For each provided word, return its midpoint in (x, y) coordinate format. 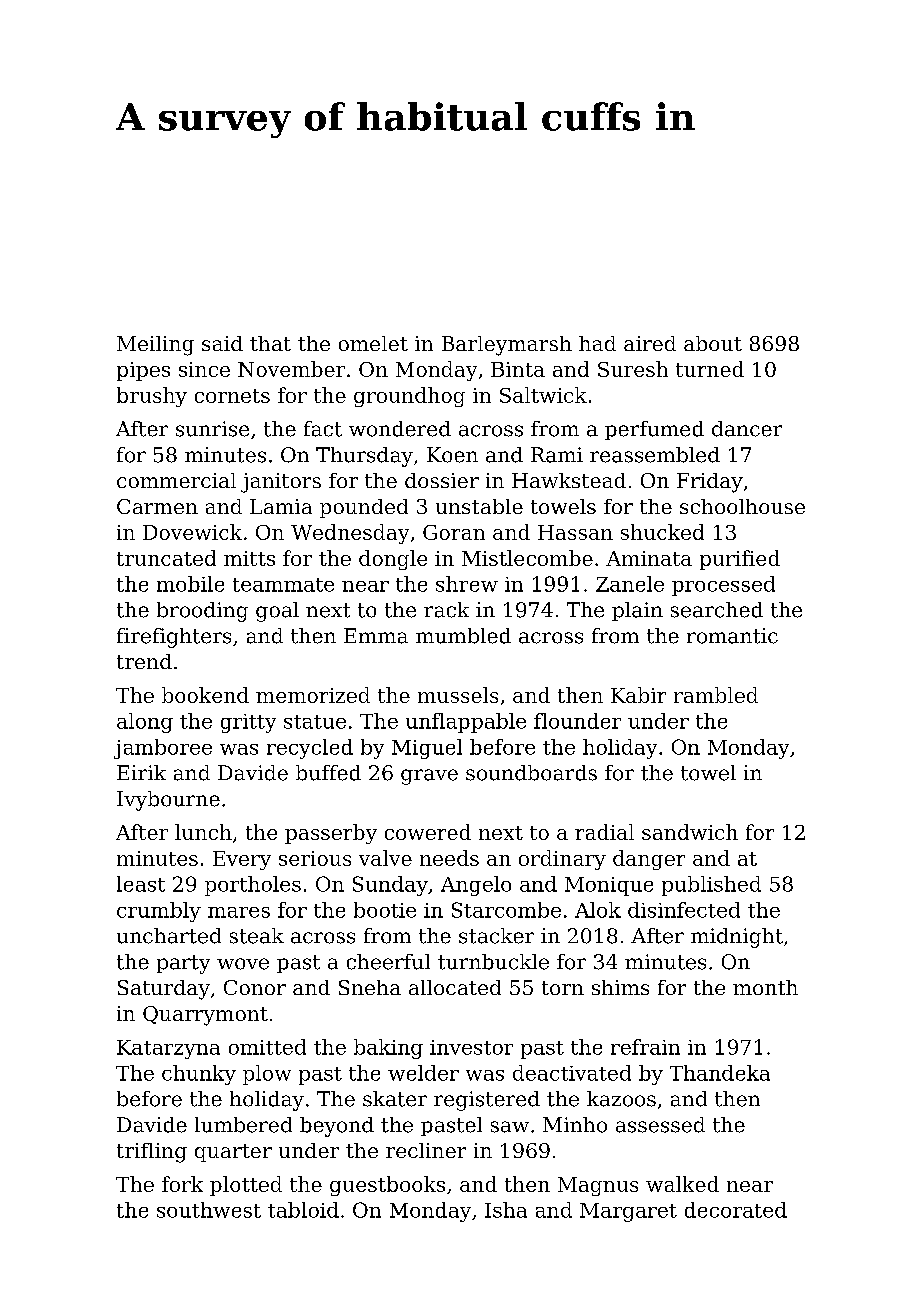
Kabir (638, 695)
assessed (660, 1125)
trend (144, 661)
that (270, 343)
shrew (467, 584)
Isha (506, 1210)
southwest (209, 1210)
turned (710, 369)
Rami (557, 455)
